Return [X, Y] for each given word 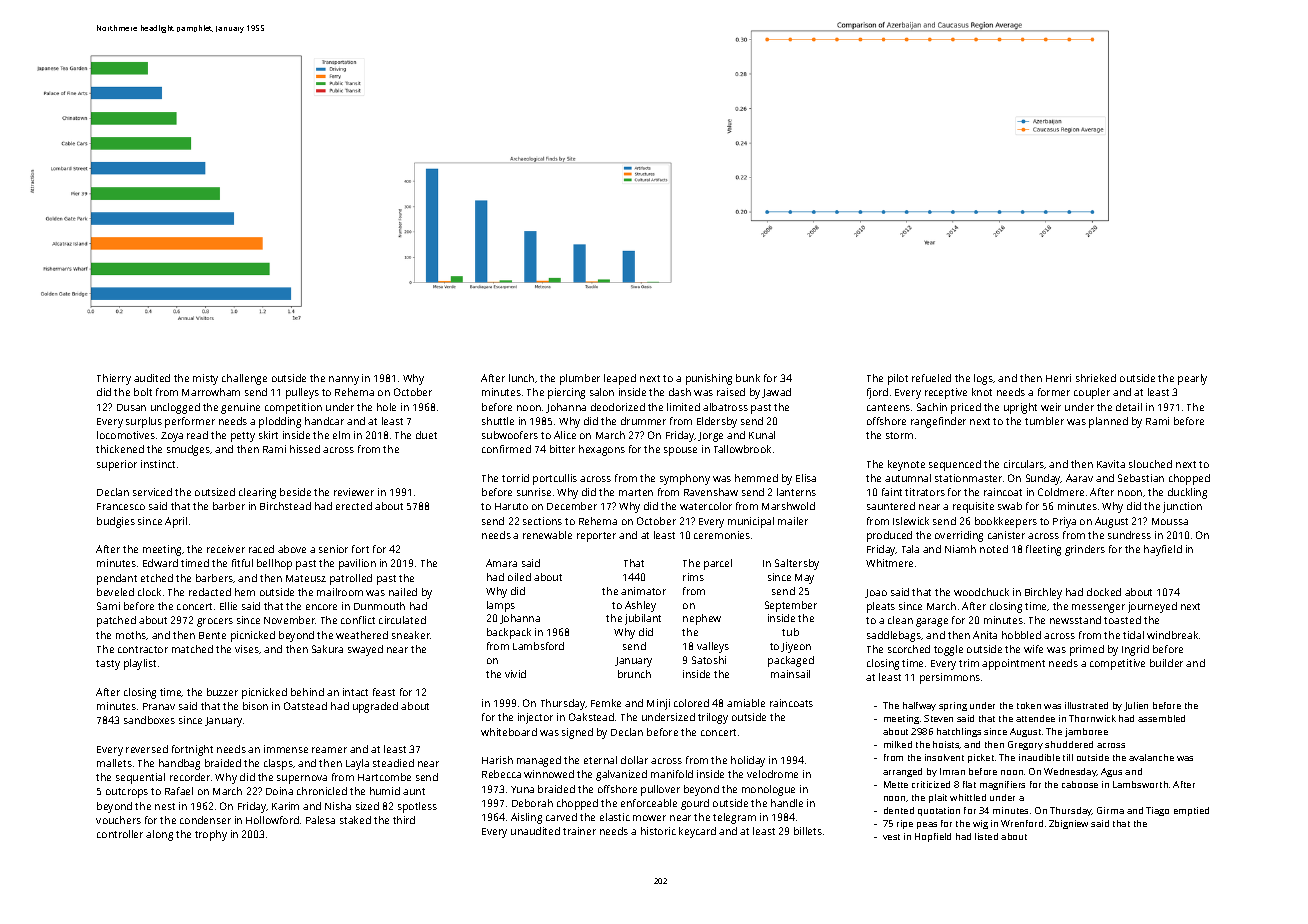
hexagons [602, 450]
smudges [188, 450]
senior [333, 549]
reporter [596, 537]
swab [1010, 506]
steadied [393, 763]
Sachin [932, 407]
